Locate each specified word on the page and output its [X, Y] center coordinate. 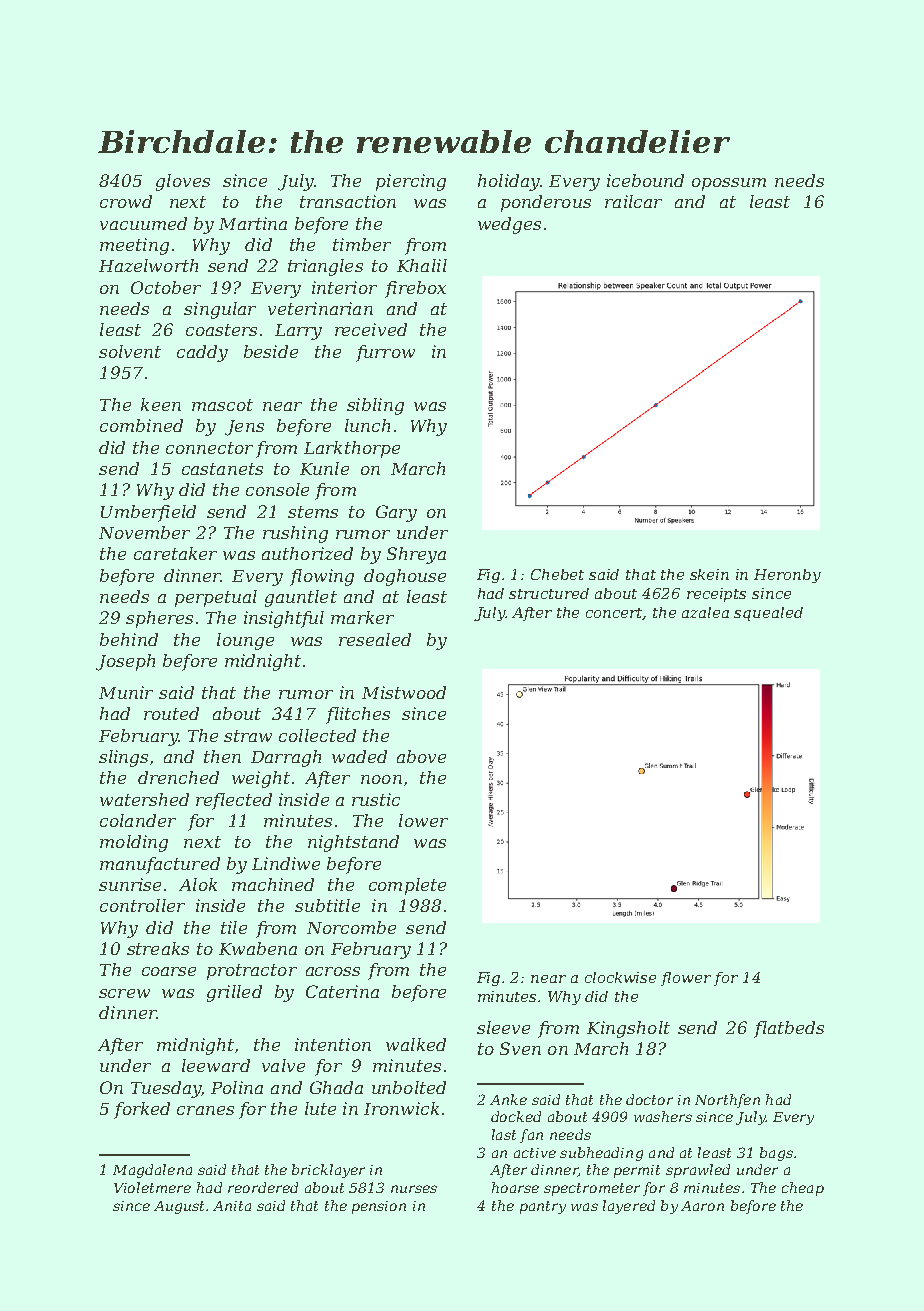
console [277, 489]
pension [379, 1207]
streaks [158, 948]
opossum [729, 184]
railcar [633, 201]
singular [220, 310]
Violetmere [152, 1187]
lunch [367, 425]
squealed [768, 614]
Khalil [422, 265]
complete [407, 886]
